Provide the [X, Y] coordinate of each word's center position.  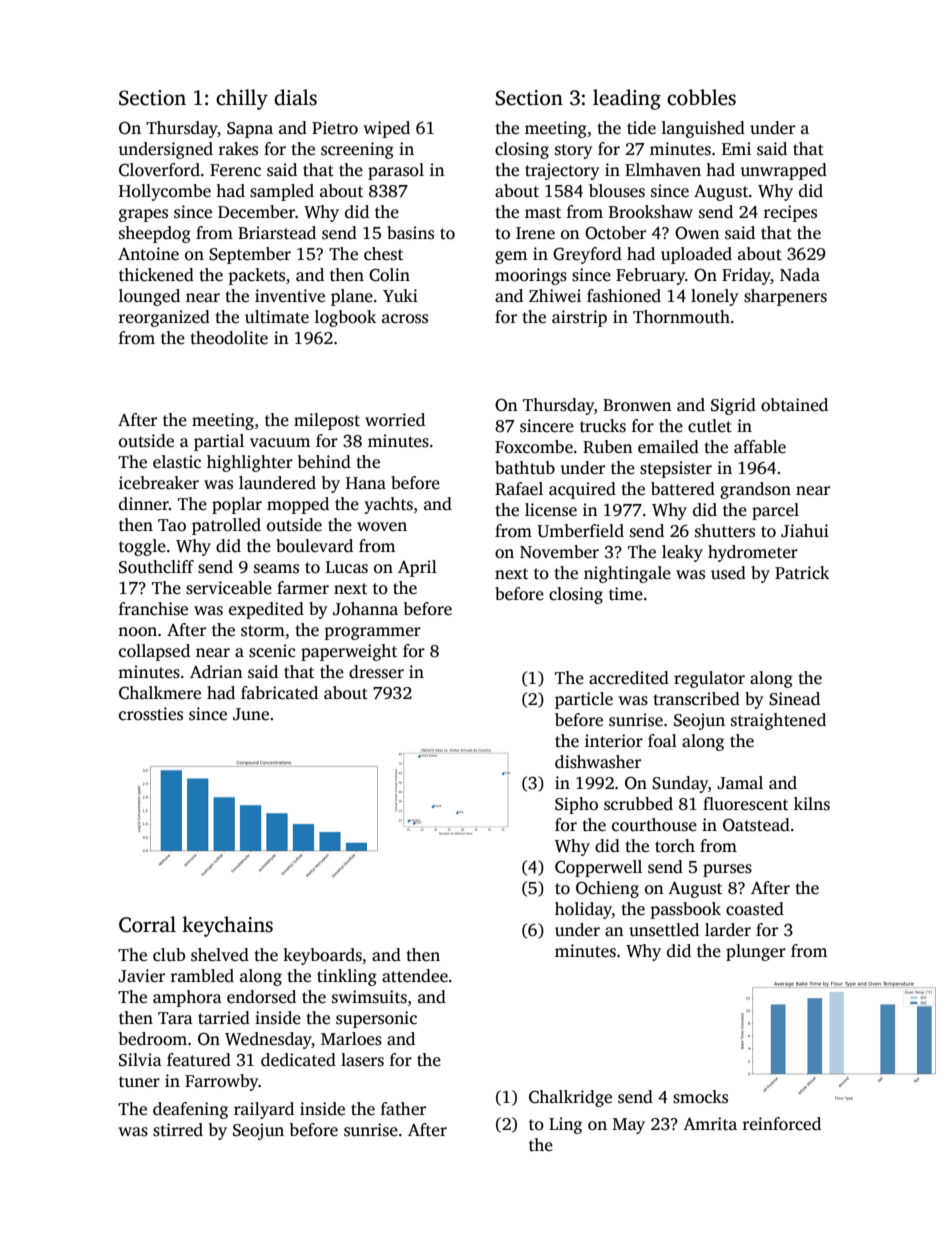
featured [199, 1060]
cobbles [701, 97]
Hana [366, 483]
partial [219, 442]
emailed [668, 447]
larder [728, 930]
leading [627, 99]
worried [395, 420]
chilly [242, 99]
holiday [583, 910]
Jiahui [805, 531]
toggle [142, 547]
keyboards [322, 956]
